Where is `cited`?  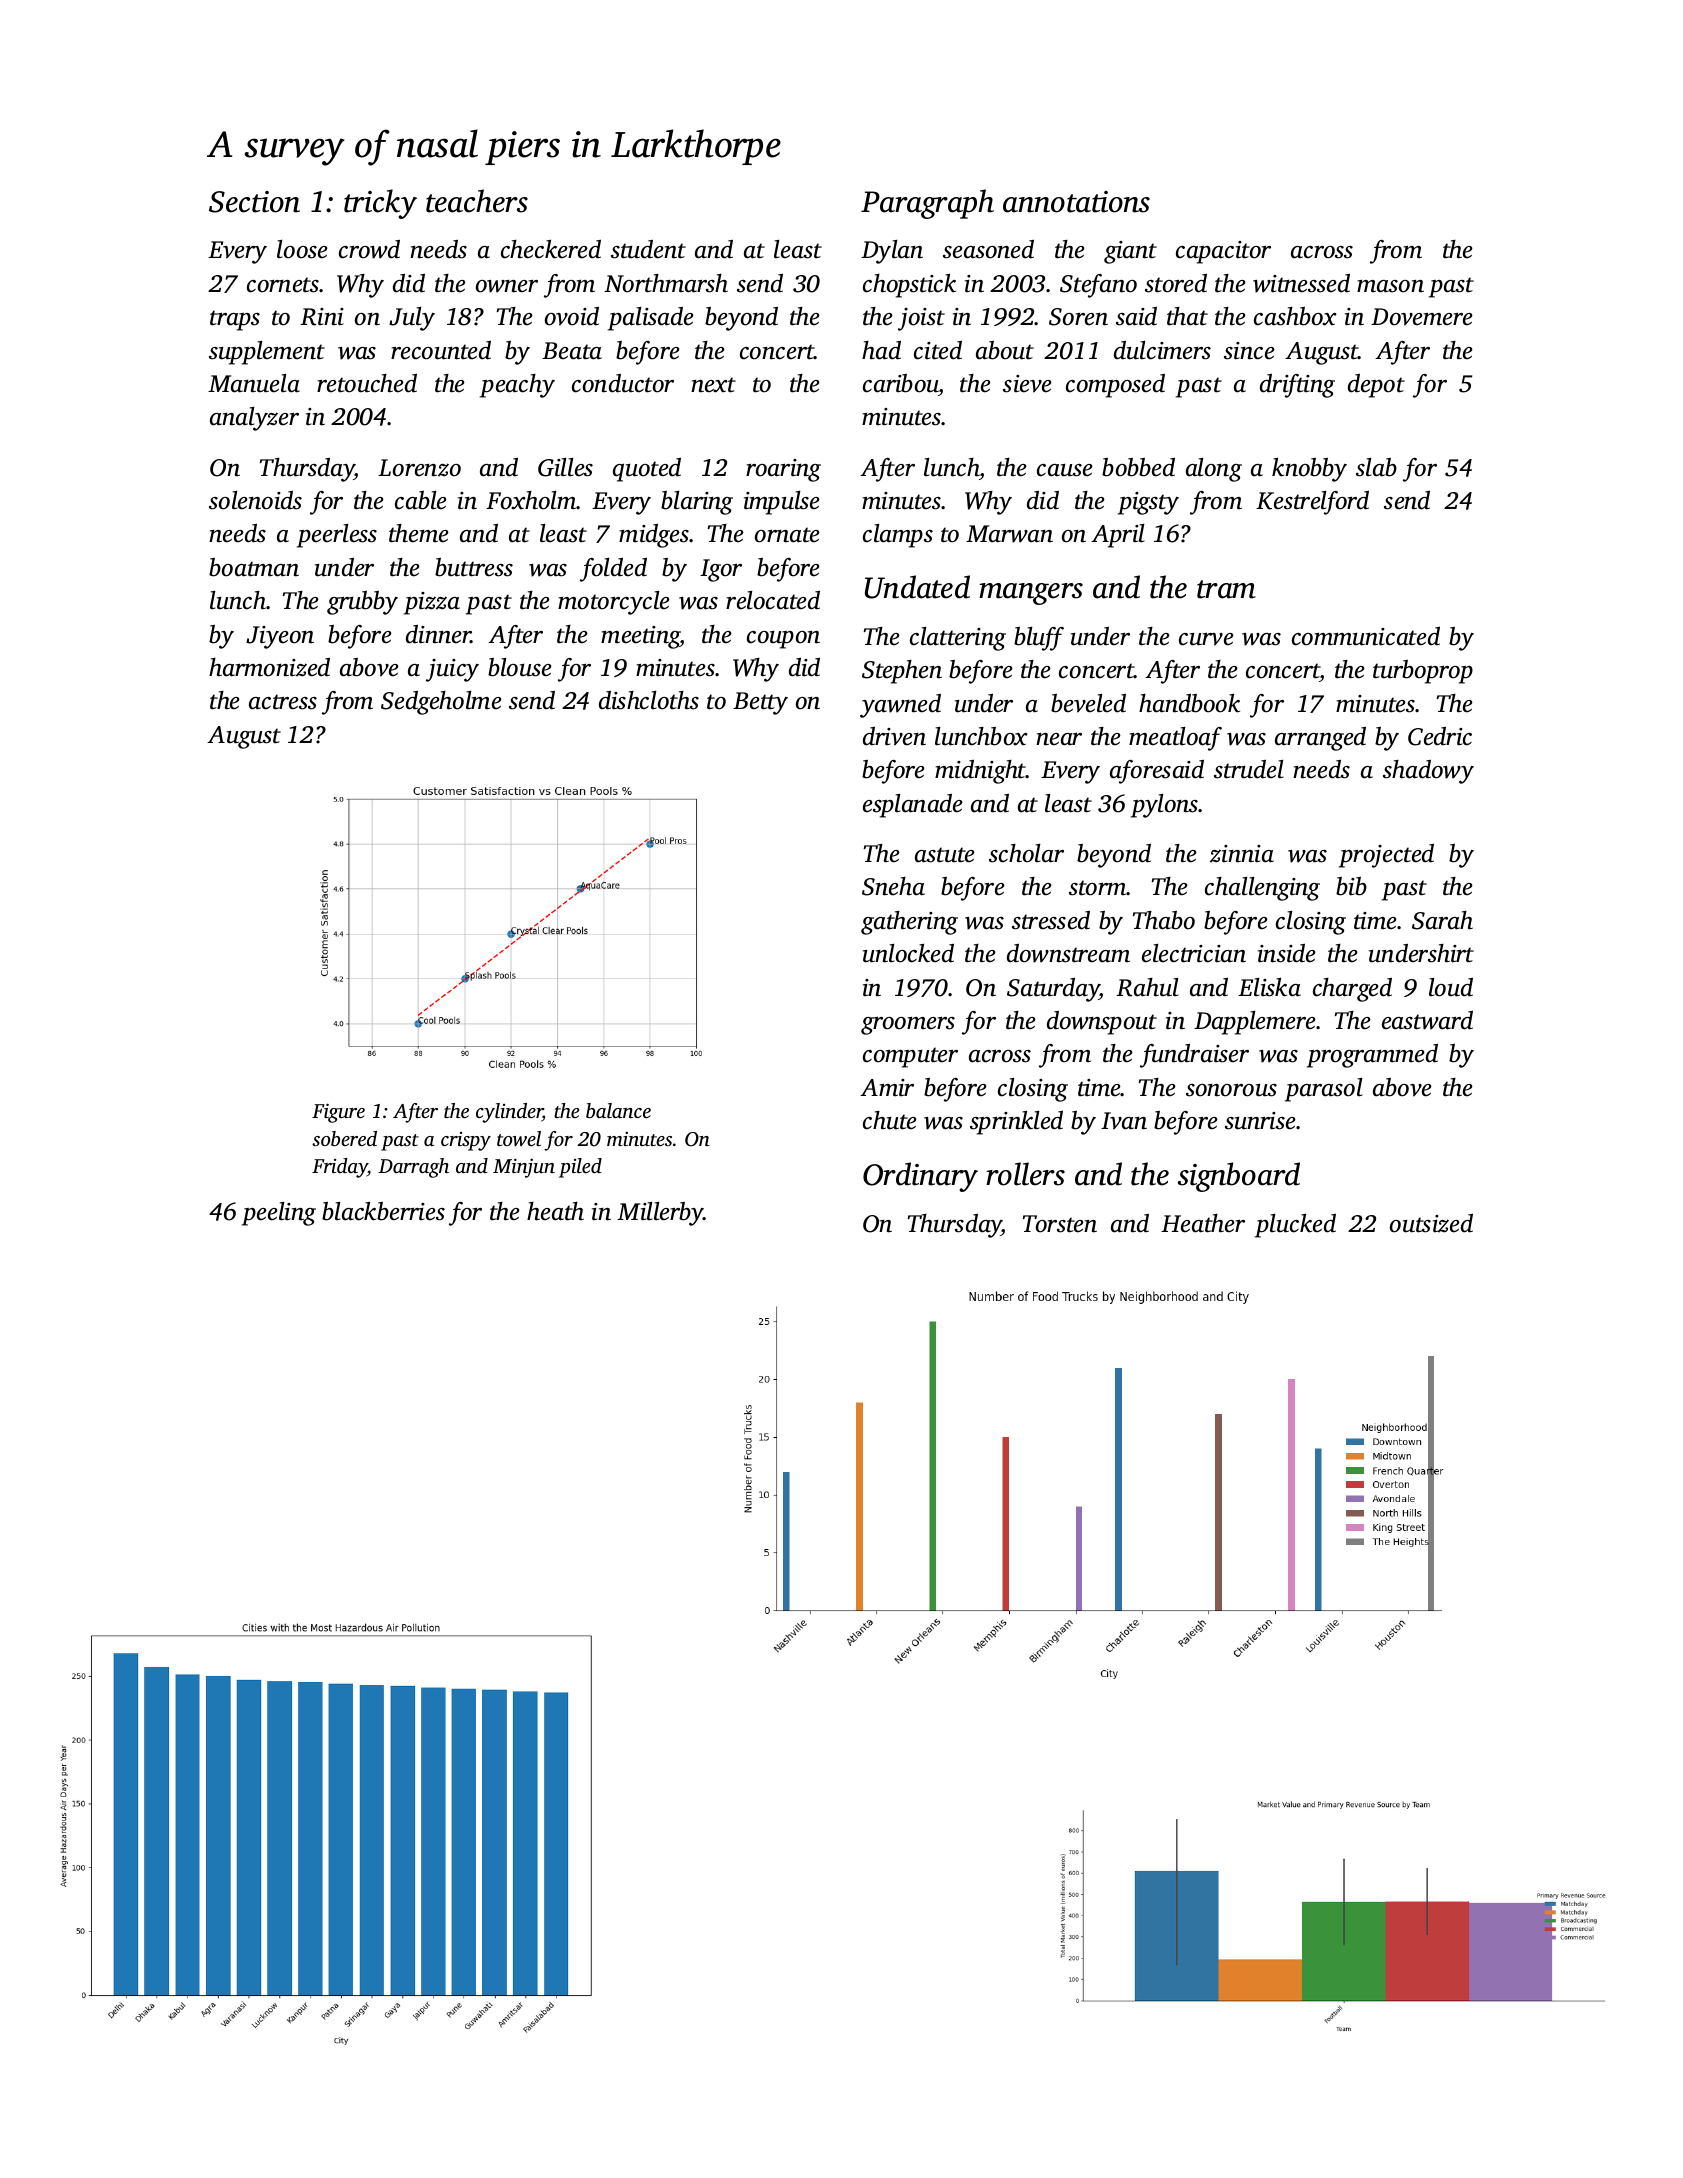 cited is located at coordinates (938, 350).
